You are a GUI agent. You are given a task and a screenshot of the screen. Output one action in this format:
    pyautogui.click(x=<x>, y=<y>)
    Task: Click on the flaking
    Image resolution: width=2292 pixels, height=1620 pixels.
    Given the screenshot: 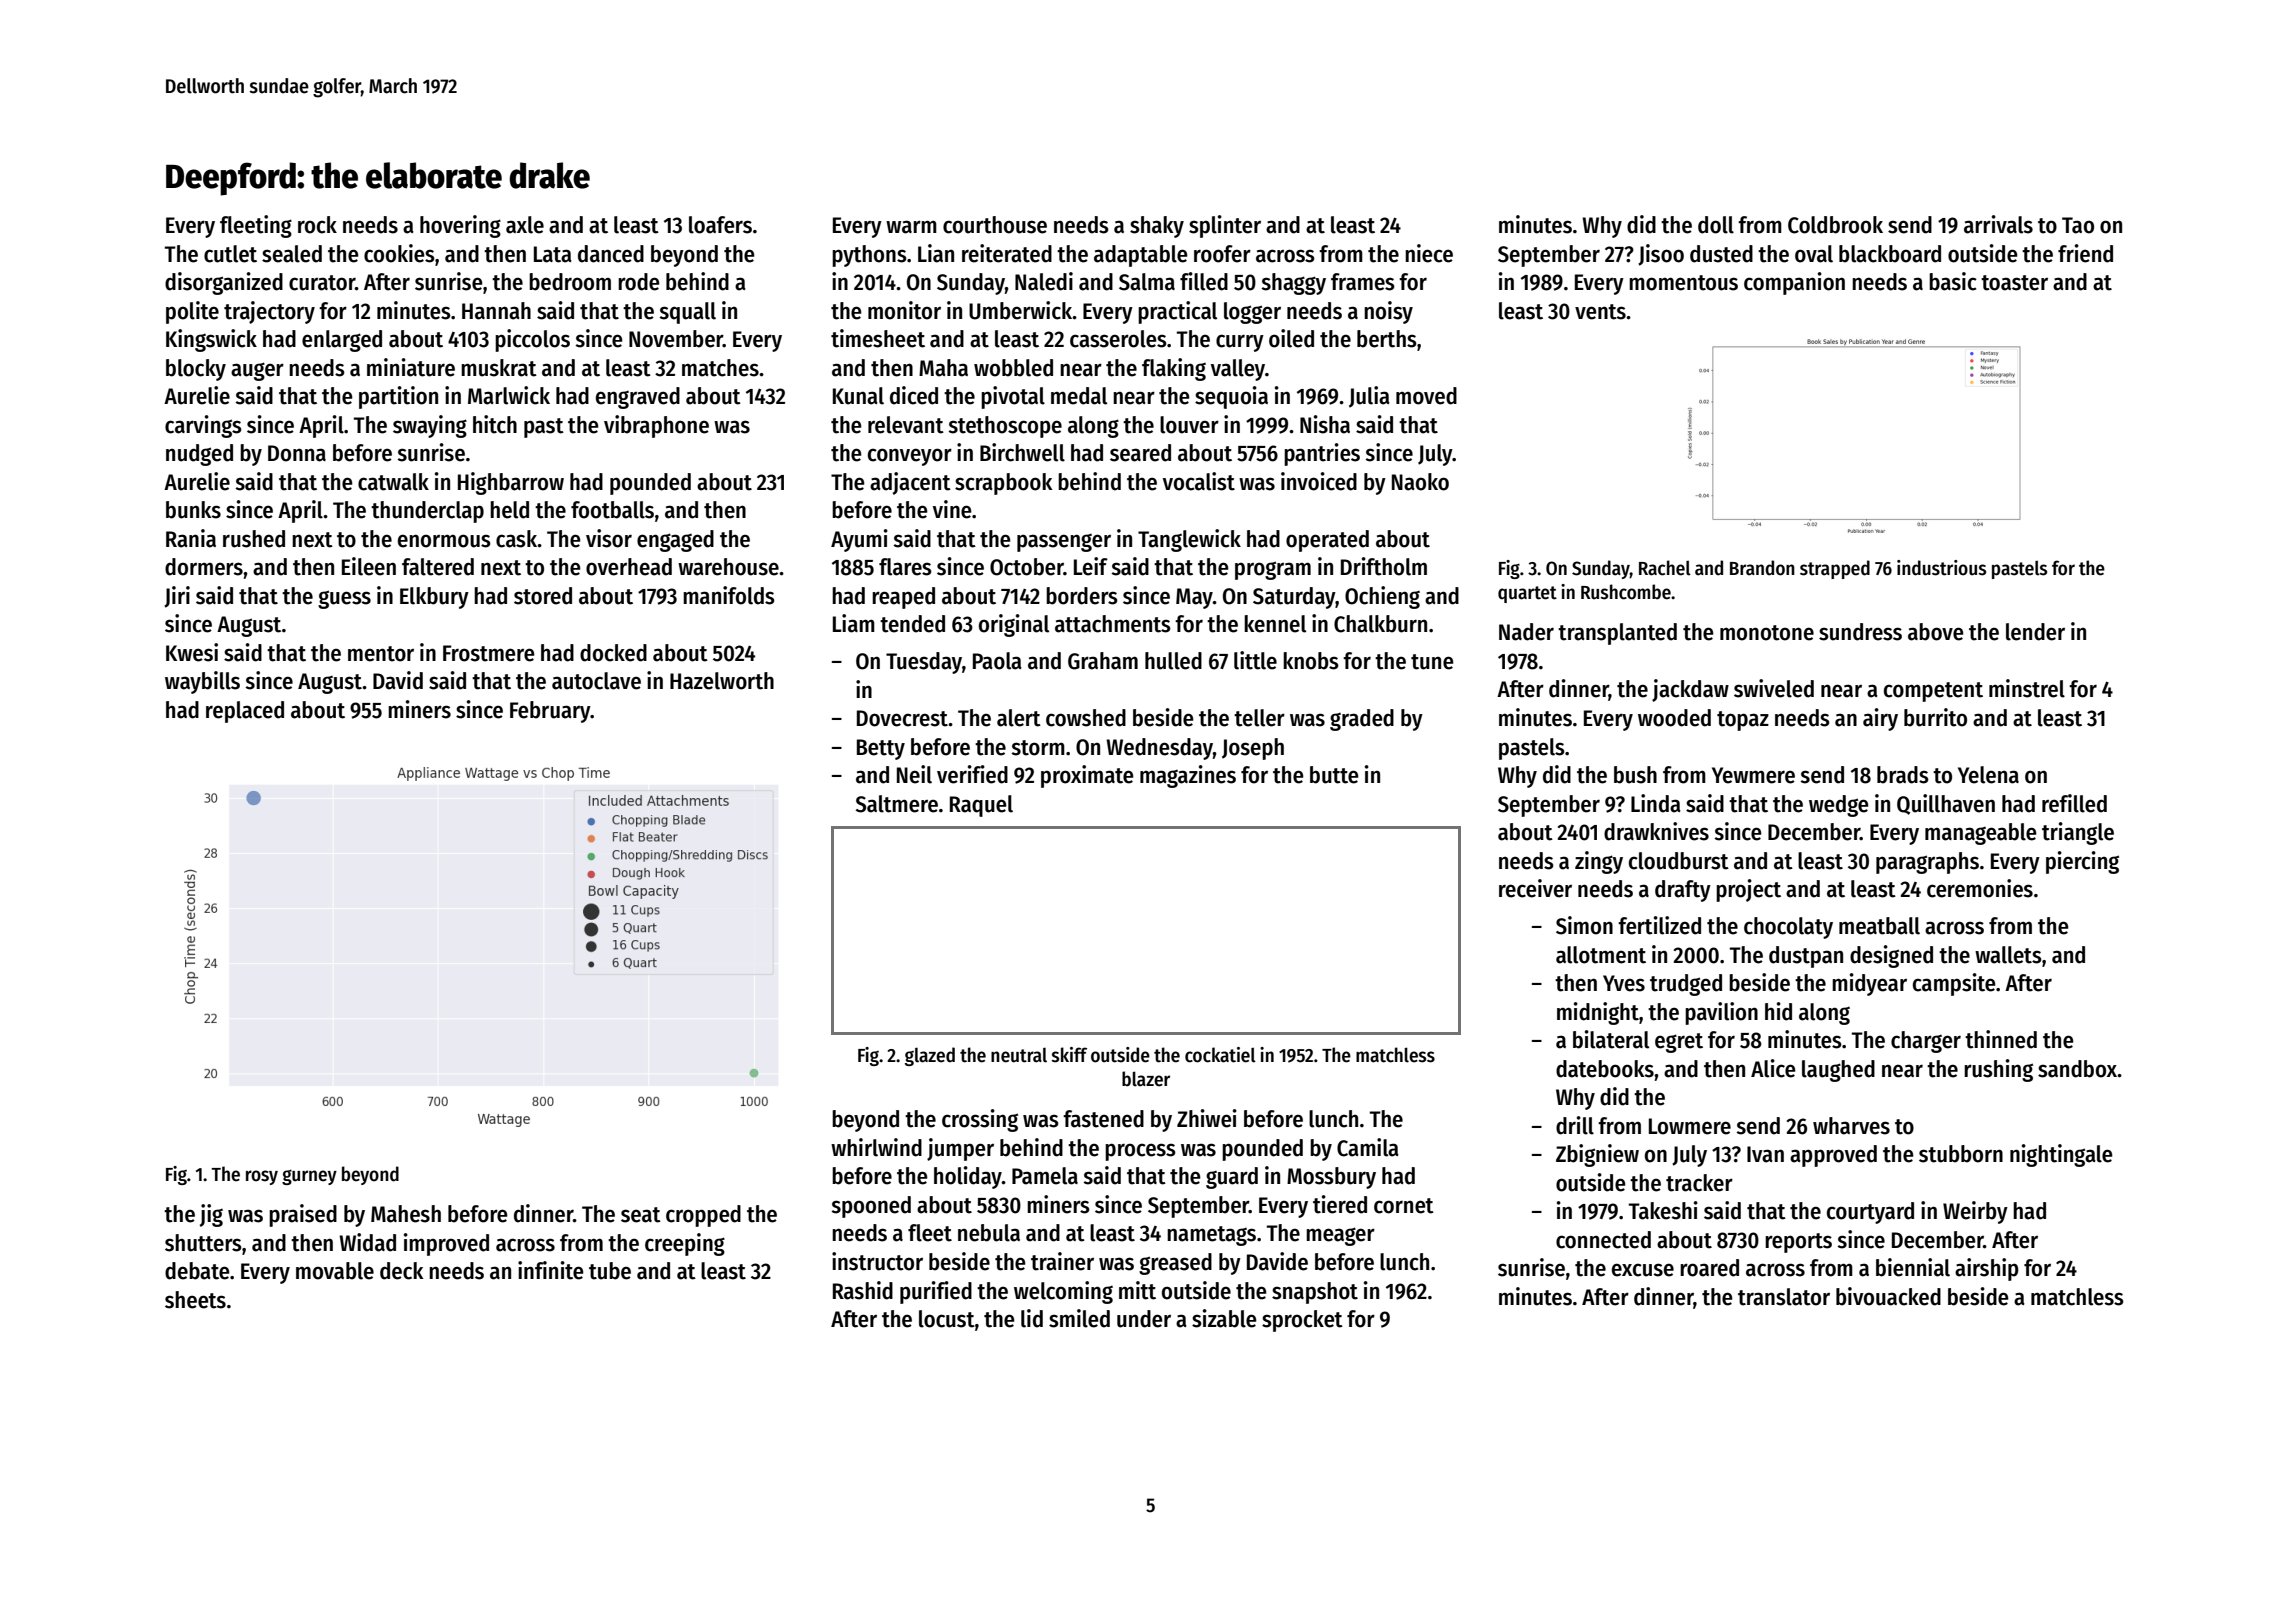 What is the action you would take?
    pyautogui.click(x=1174, y=369)
